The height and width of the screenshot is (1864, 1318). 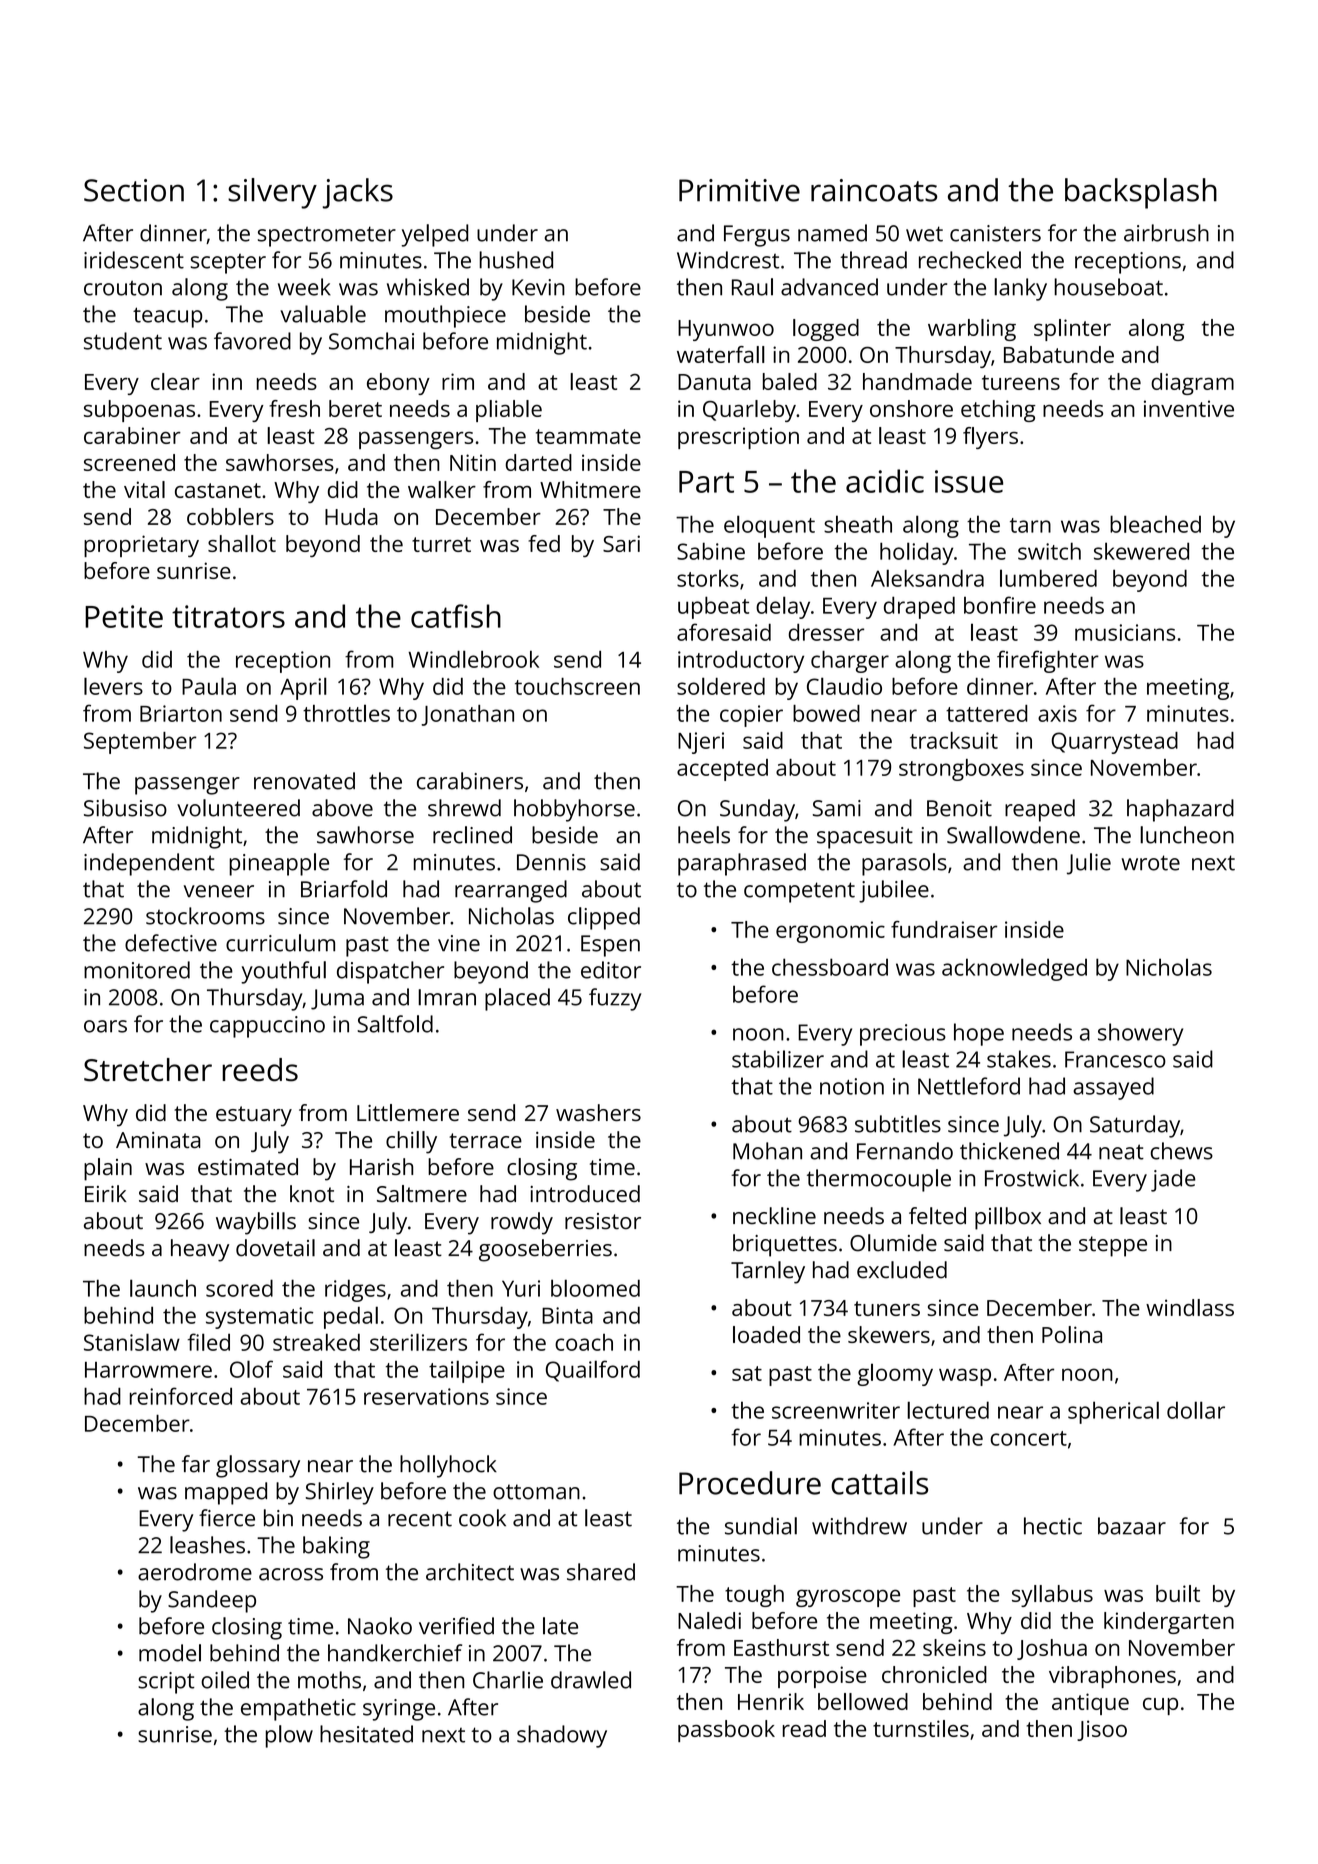 I want to click on backsplash, so click(x=1141, y=193).
